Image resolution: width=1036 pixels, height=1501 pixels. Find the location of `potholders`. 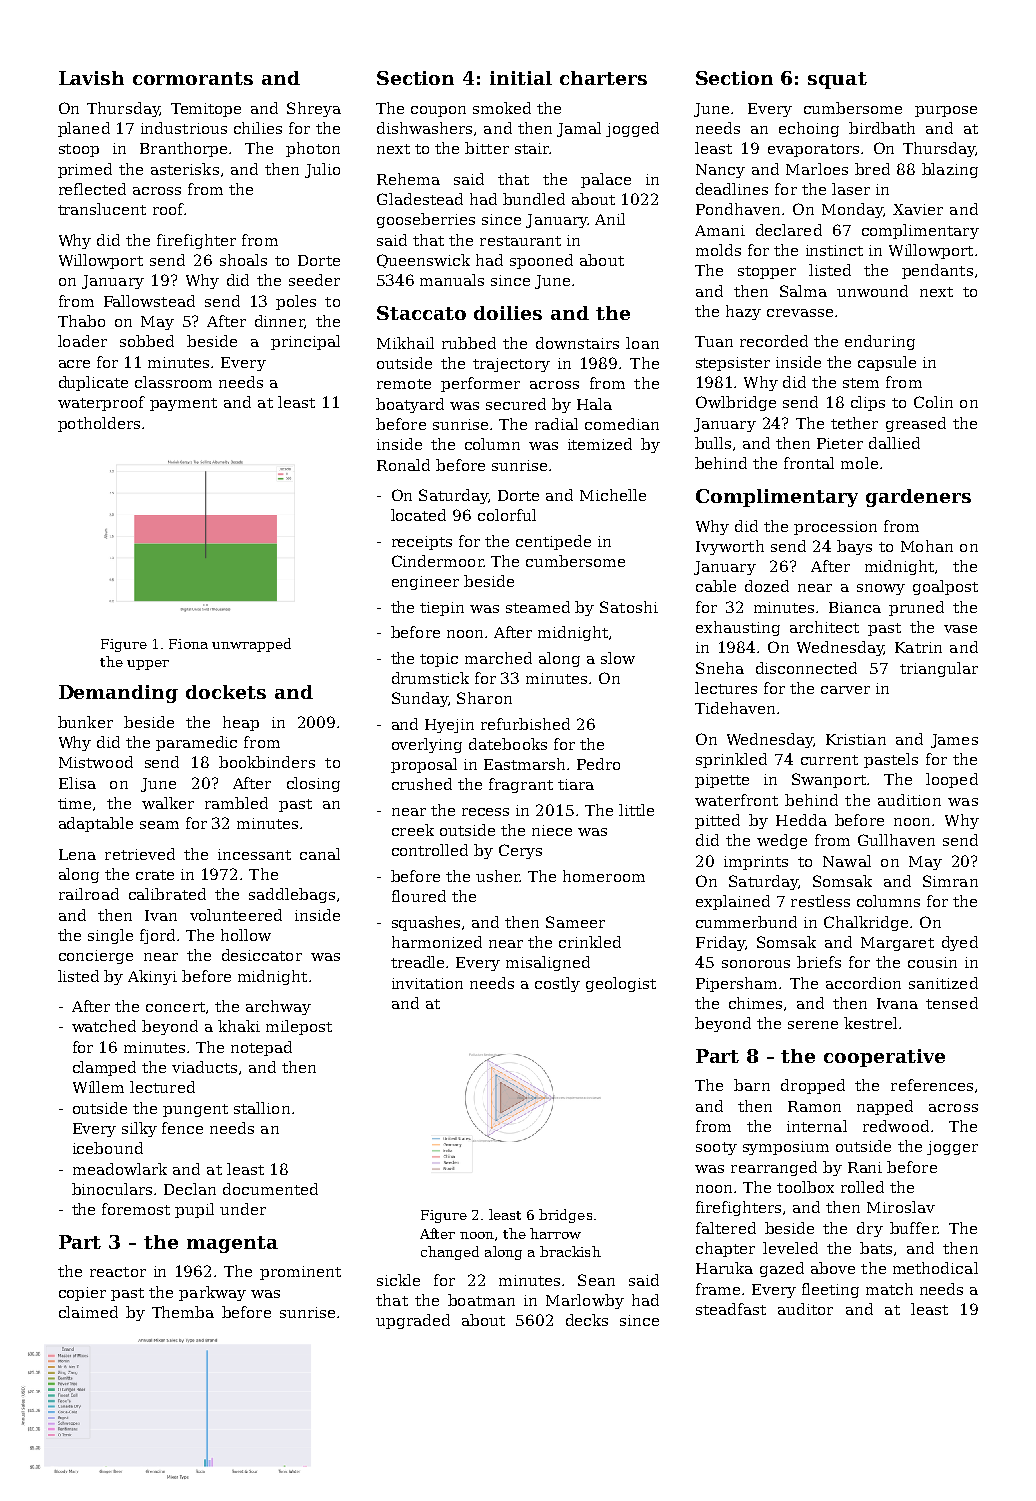

potholders is located at coordinates (99, 424).
